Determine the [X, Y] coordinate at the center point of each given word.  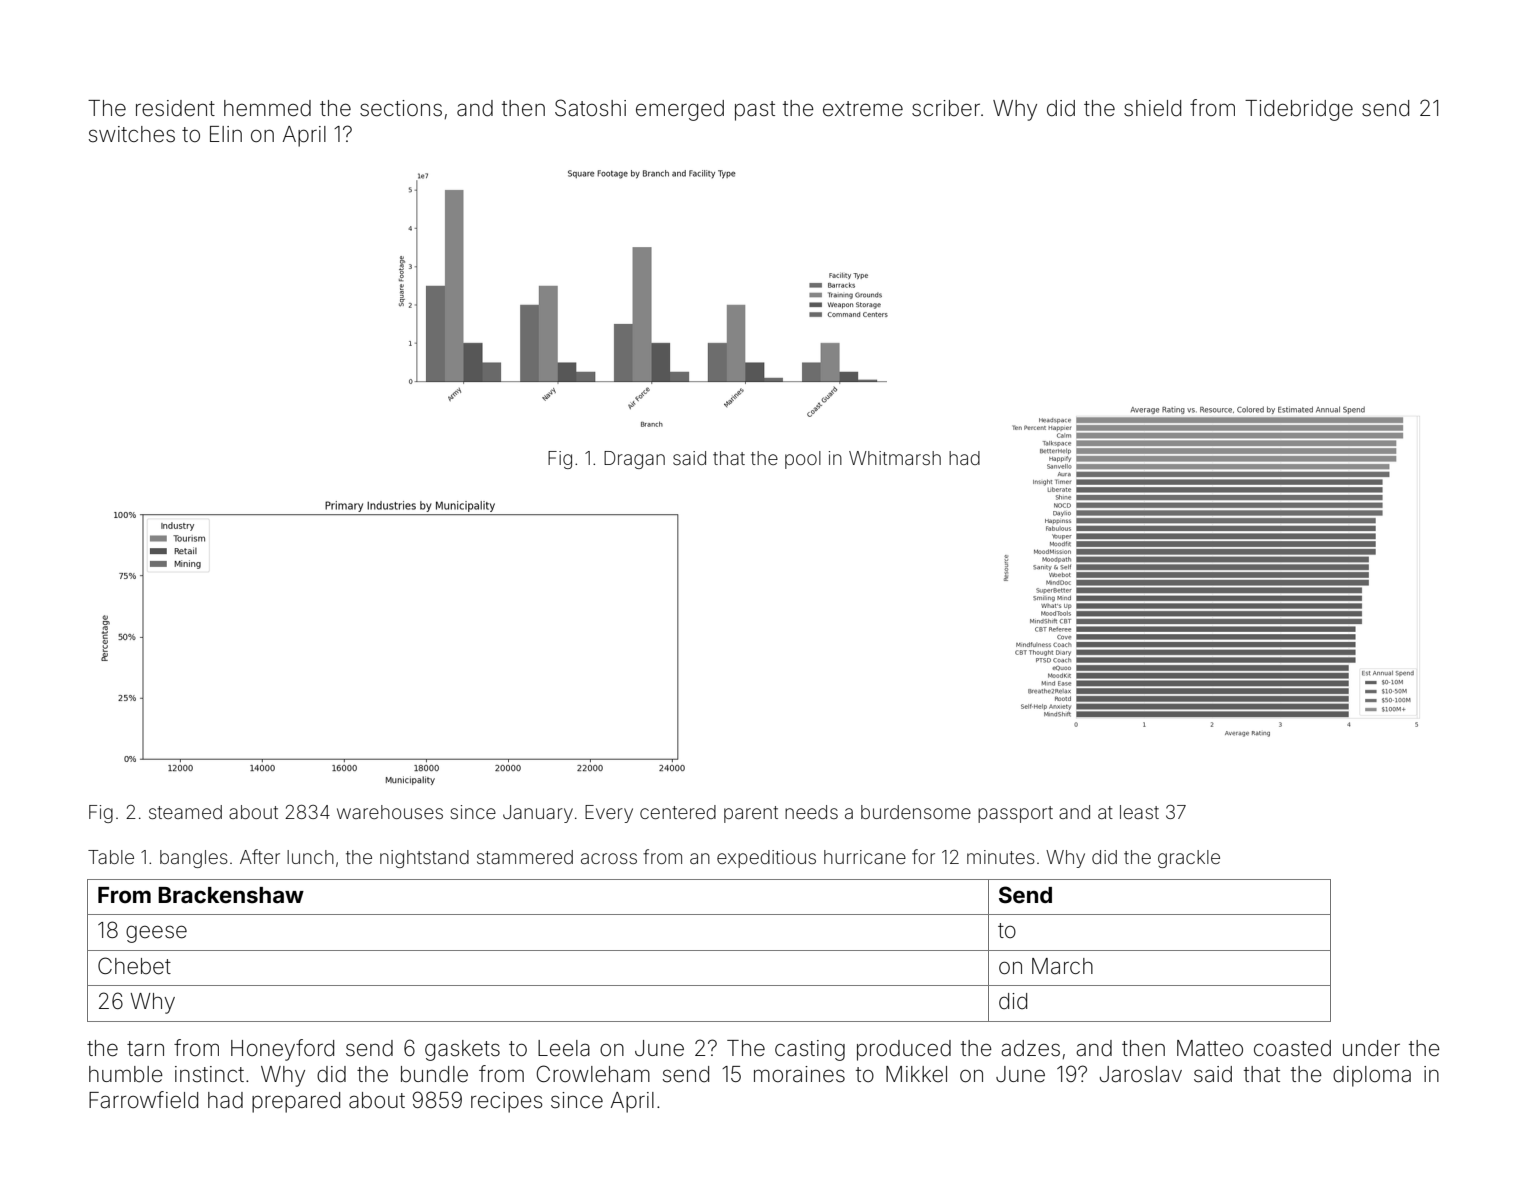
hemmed [267, 108]
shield [1152, 108]
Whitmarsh [895, 458]
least [1139, 812]
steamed [185, 812]
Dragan [634, 460]
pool [803, 460]
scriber [946, 108]
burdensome [916, 812]
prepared [296, 1102]
